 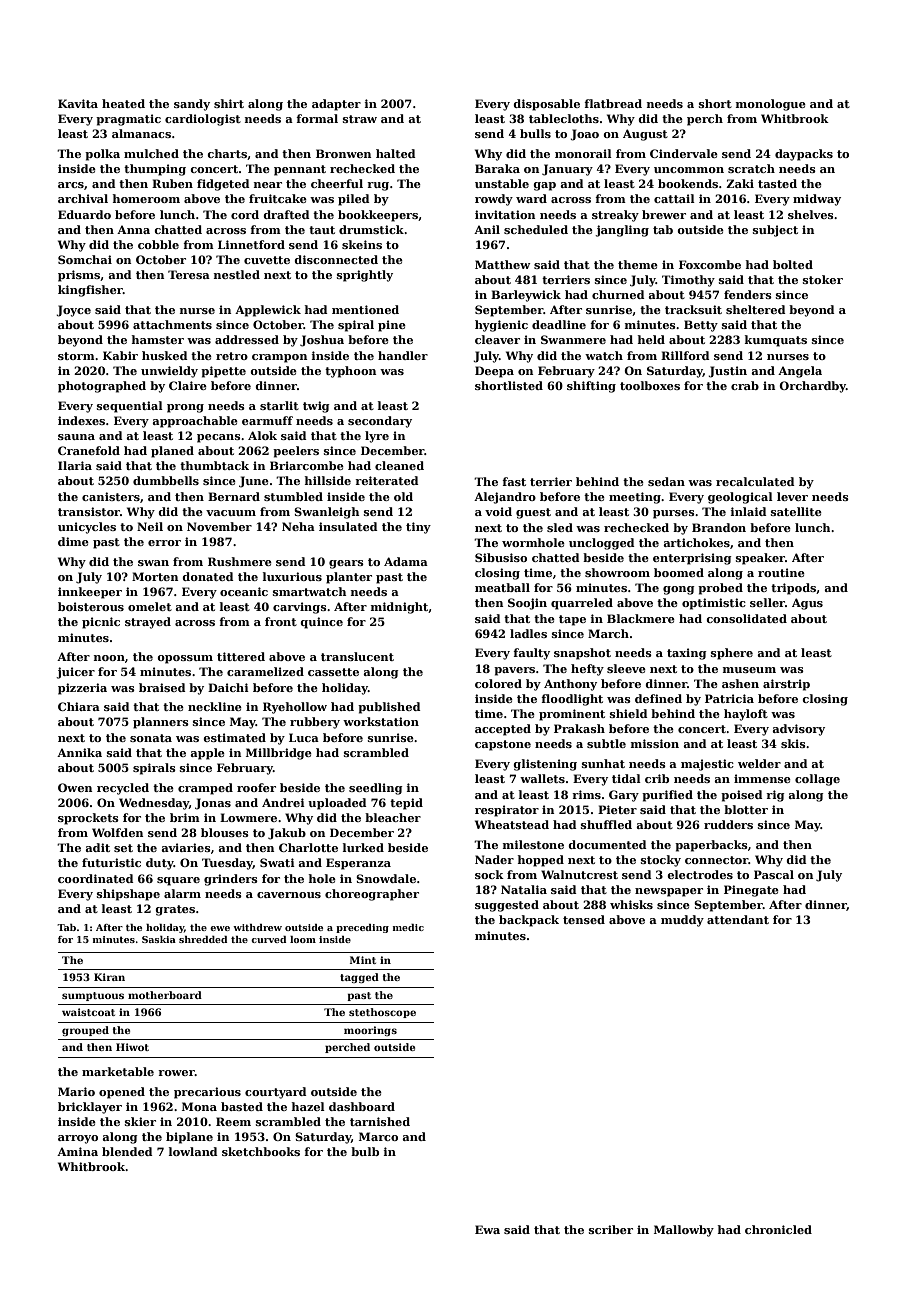 I want to click on daypacks, so click(x=804, y=155).
